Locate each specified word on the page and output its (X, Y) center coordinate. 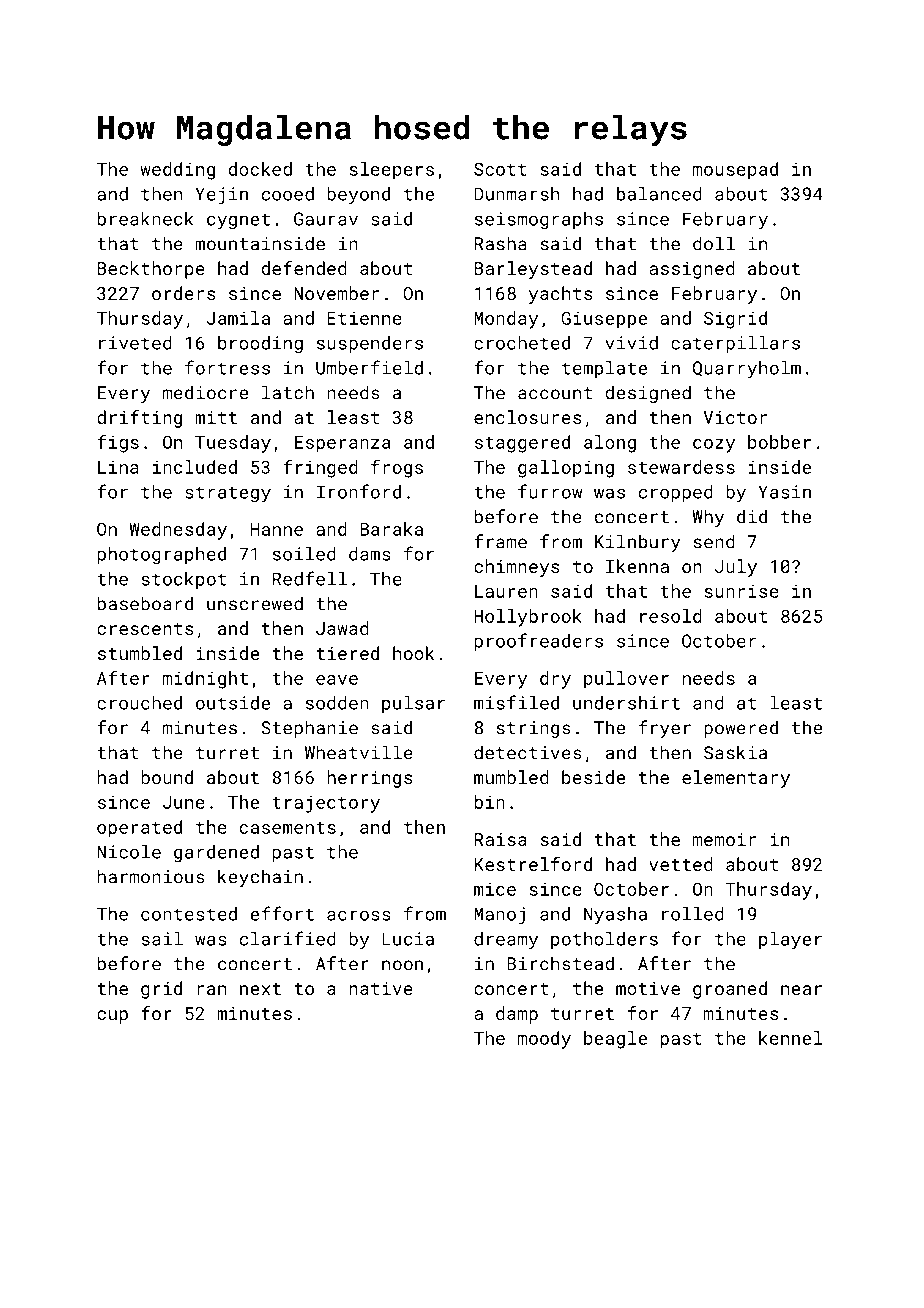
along (610, 444)
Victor (735, 417)
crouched (139, 703)
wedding (177, 171)
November (336, 293)
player (790, 941)
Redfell (310, 578)
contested (189, 914)
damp (517, 1015)
